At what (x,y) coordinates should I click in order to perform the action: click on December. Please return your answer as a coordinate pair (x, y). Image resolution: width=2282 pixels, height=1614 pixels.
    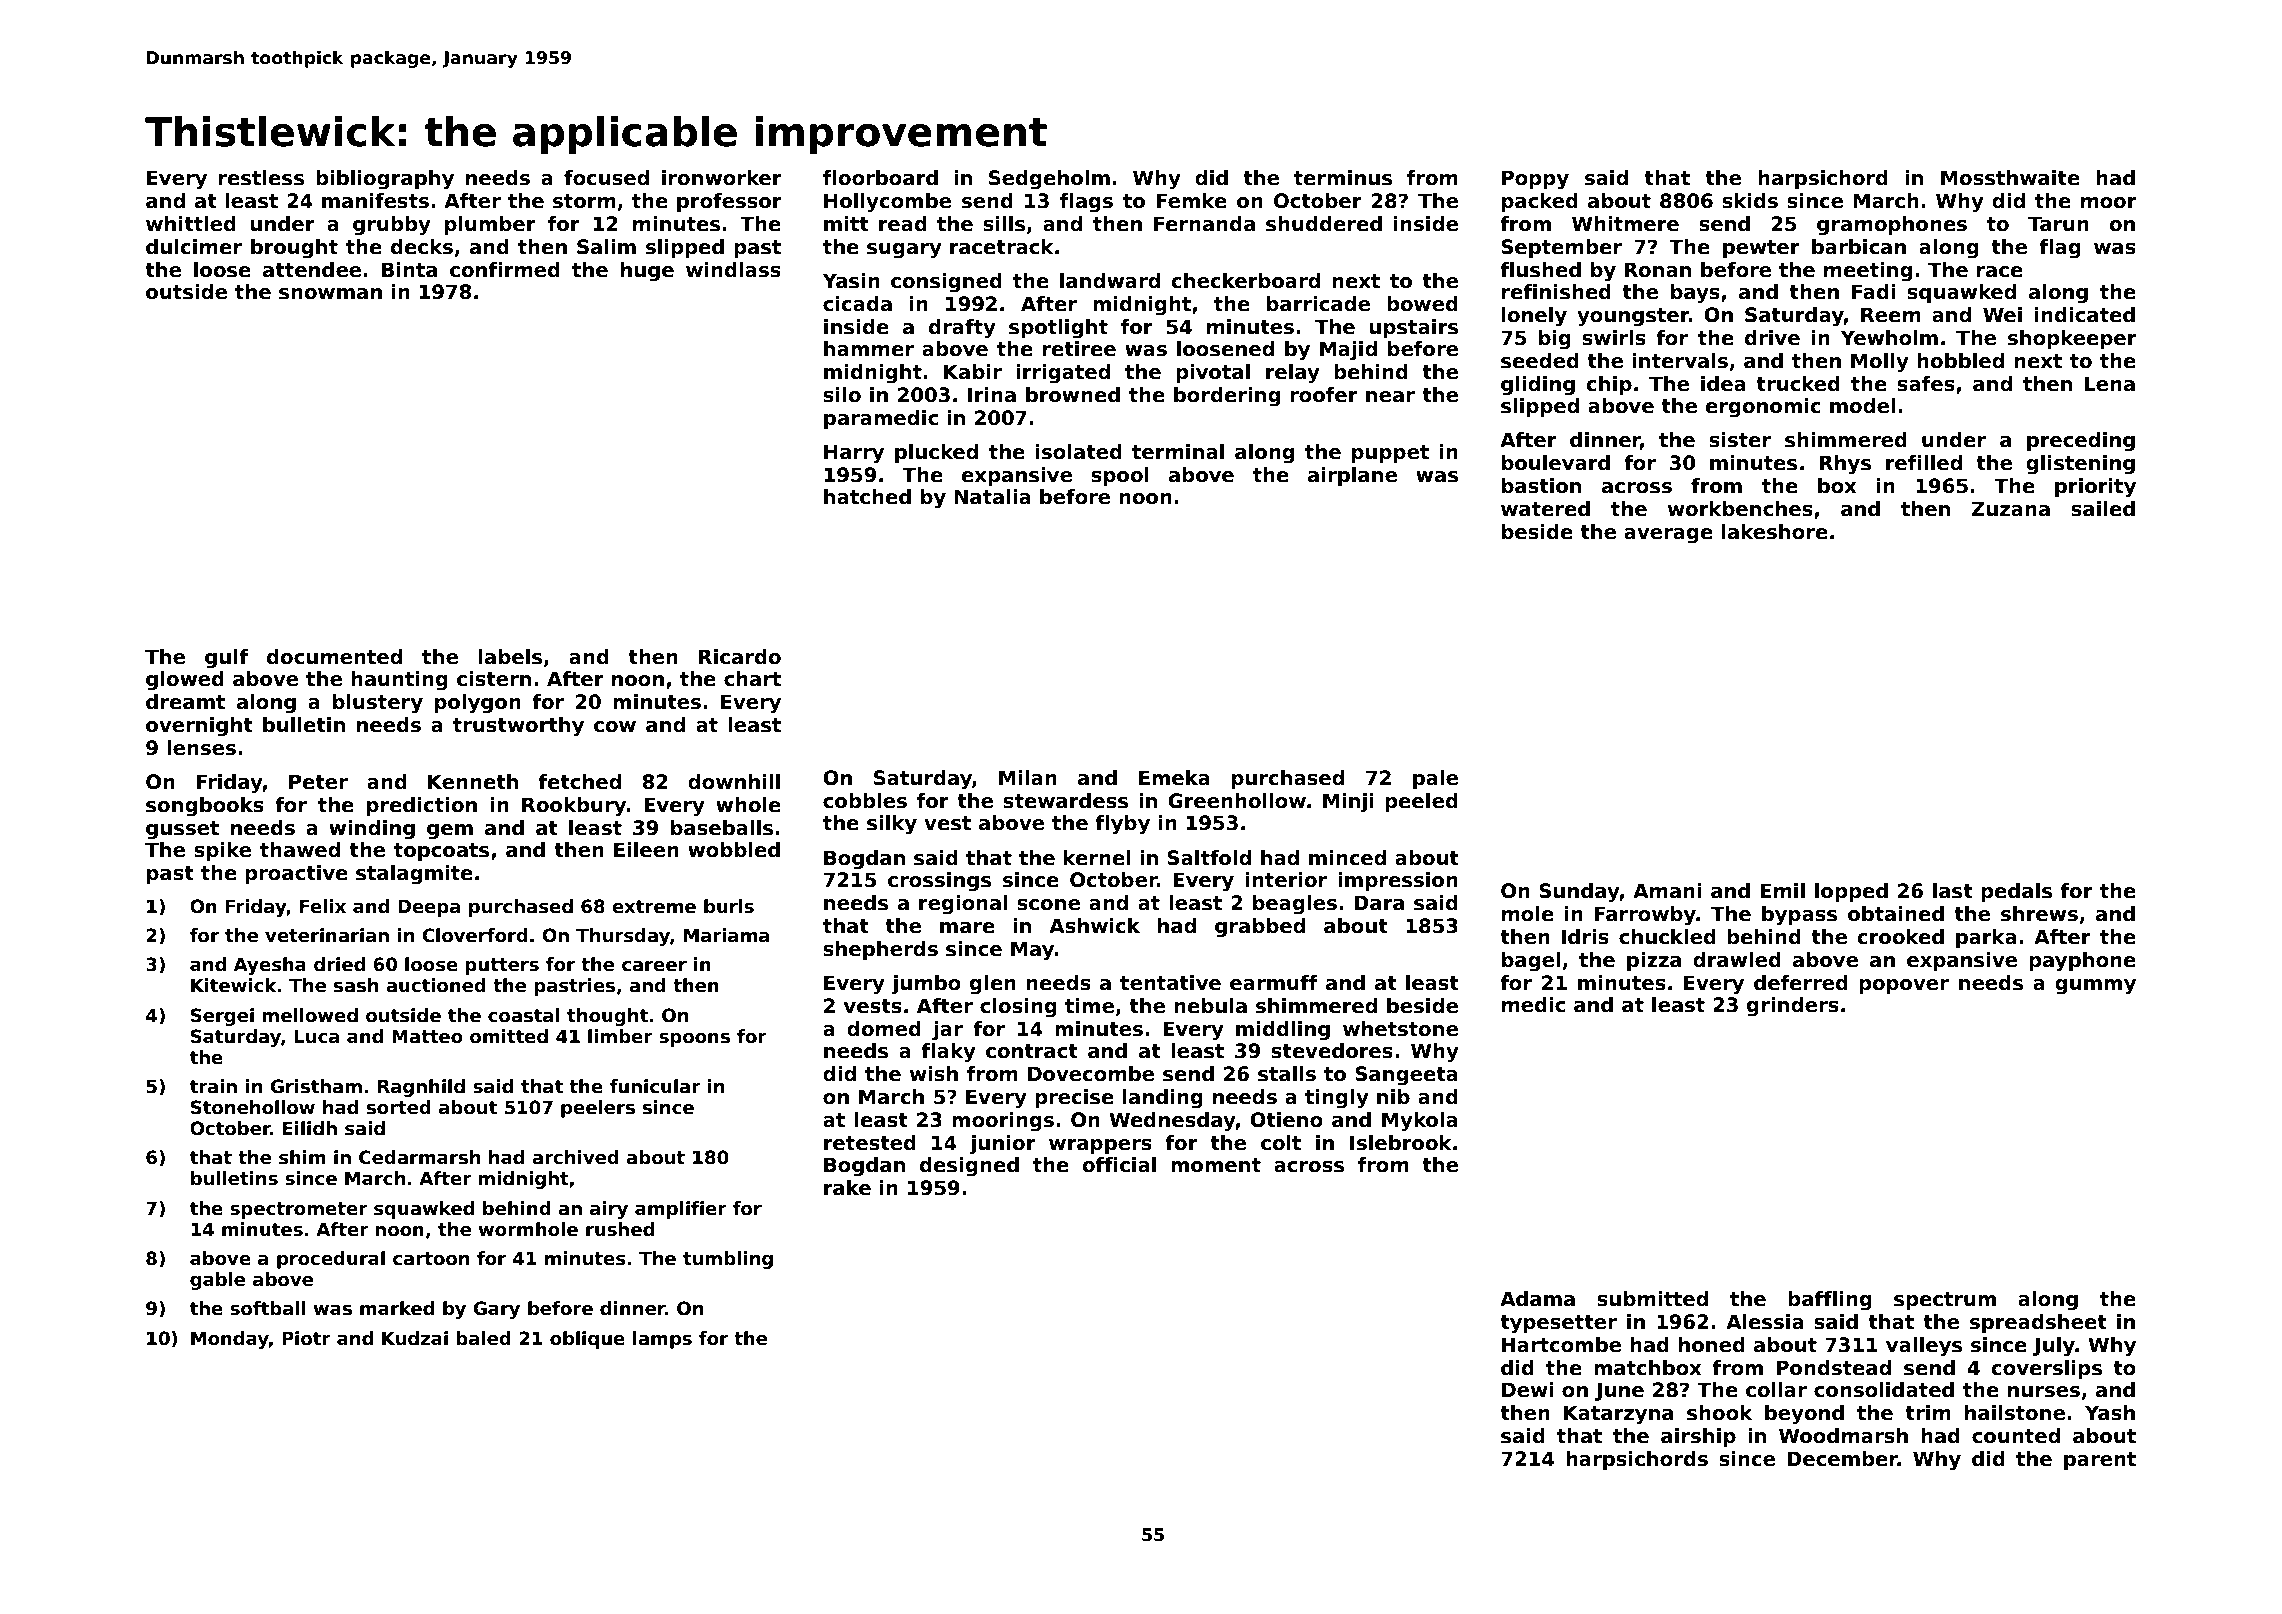
    Looking at the image, I should click on (1842, 1459).
